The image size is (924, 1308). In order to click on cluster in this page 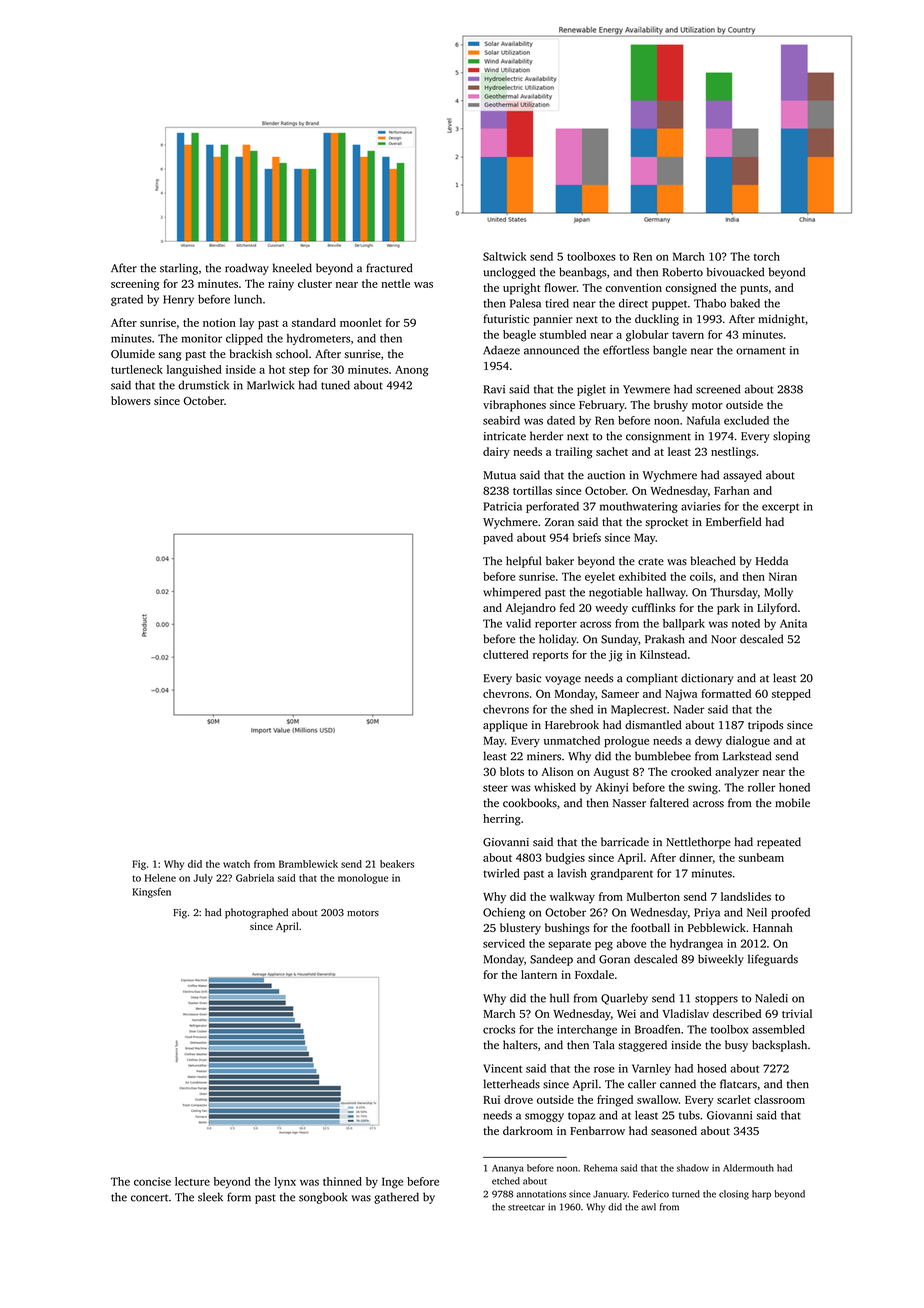, I will do `click(315, 283)`.
